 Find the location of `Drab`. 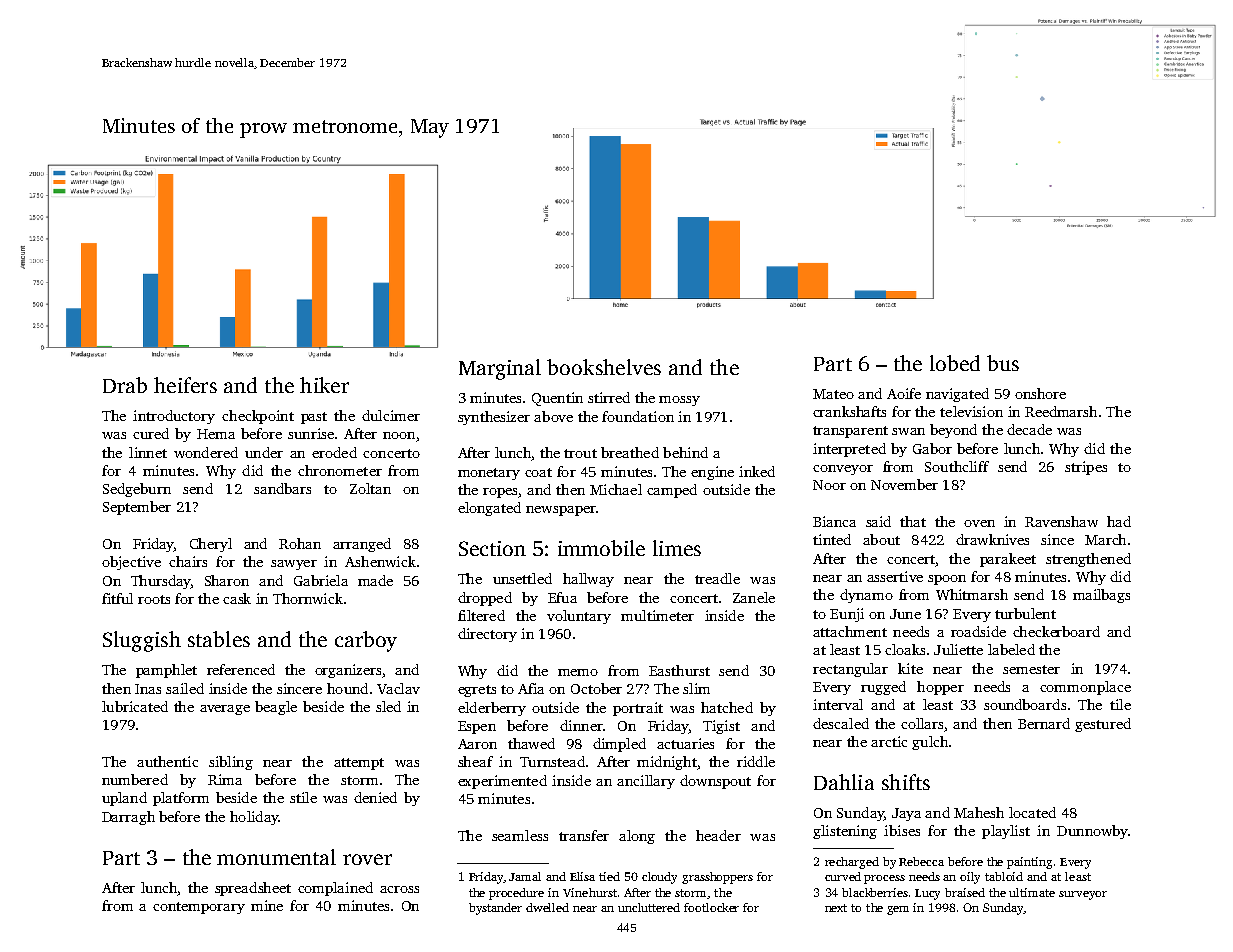

Drab is located at coordinates (125, 385).
